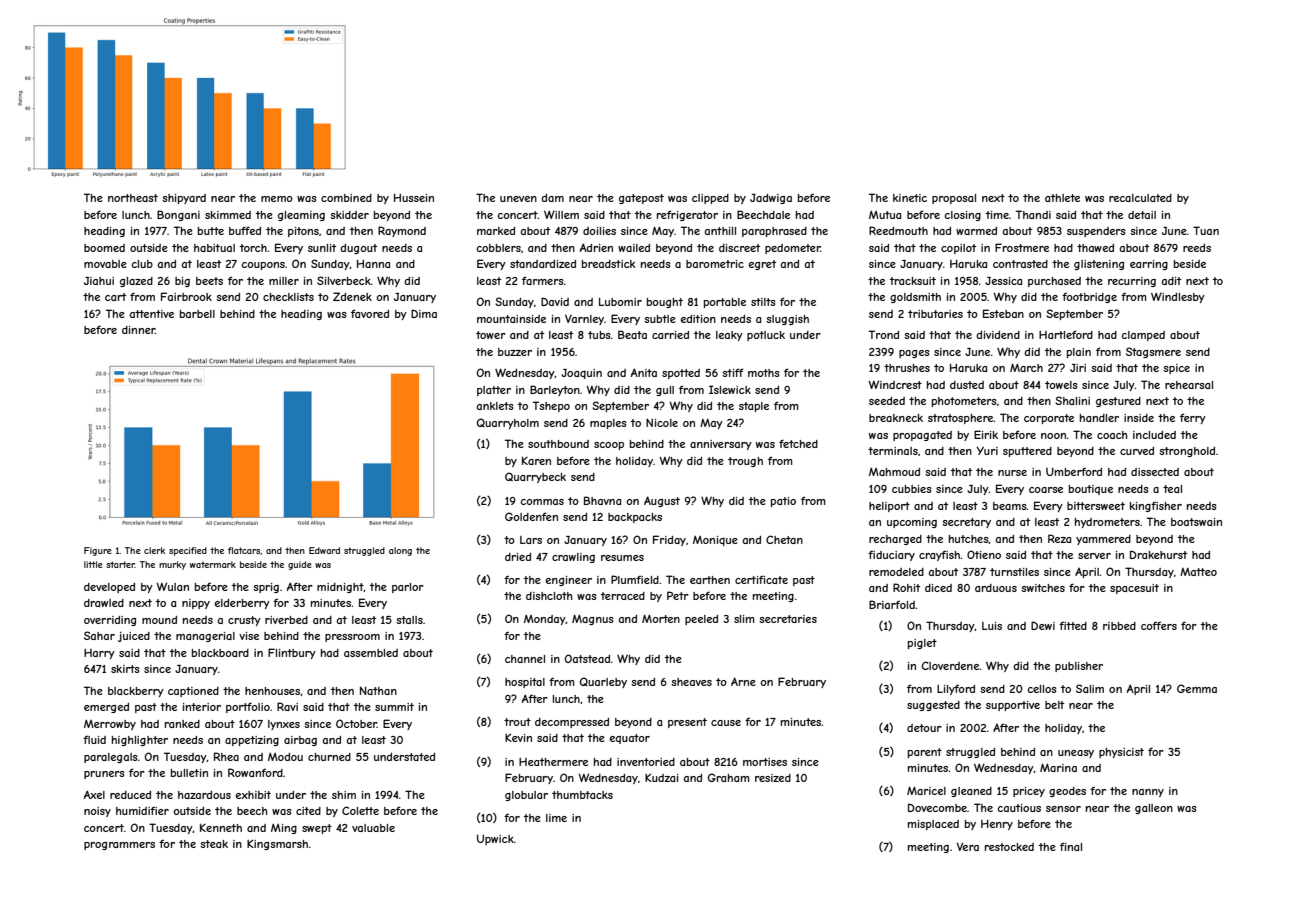 The image size is (1308, 924). I want to click on Lars, so click(531, 540).
